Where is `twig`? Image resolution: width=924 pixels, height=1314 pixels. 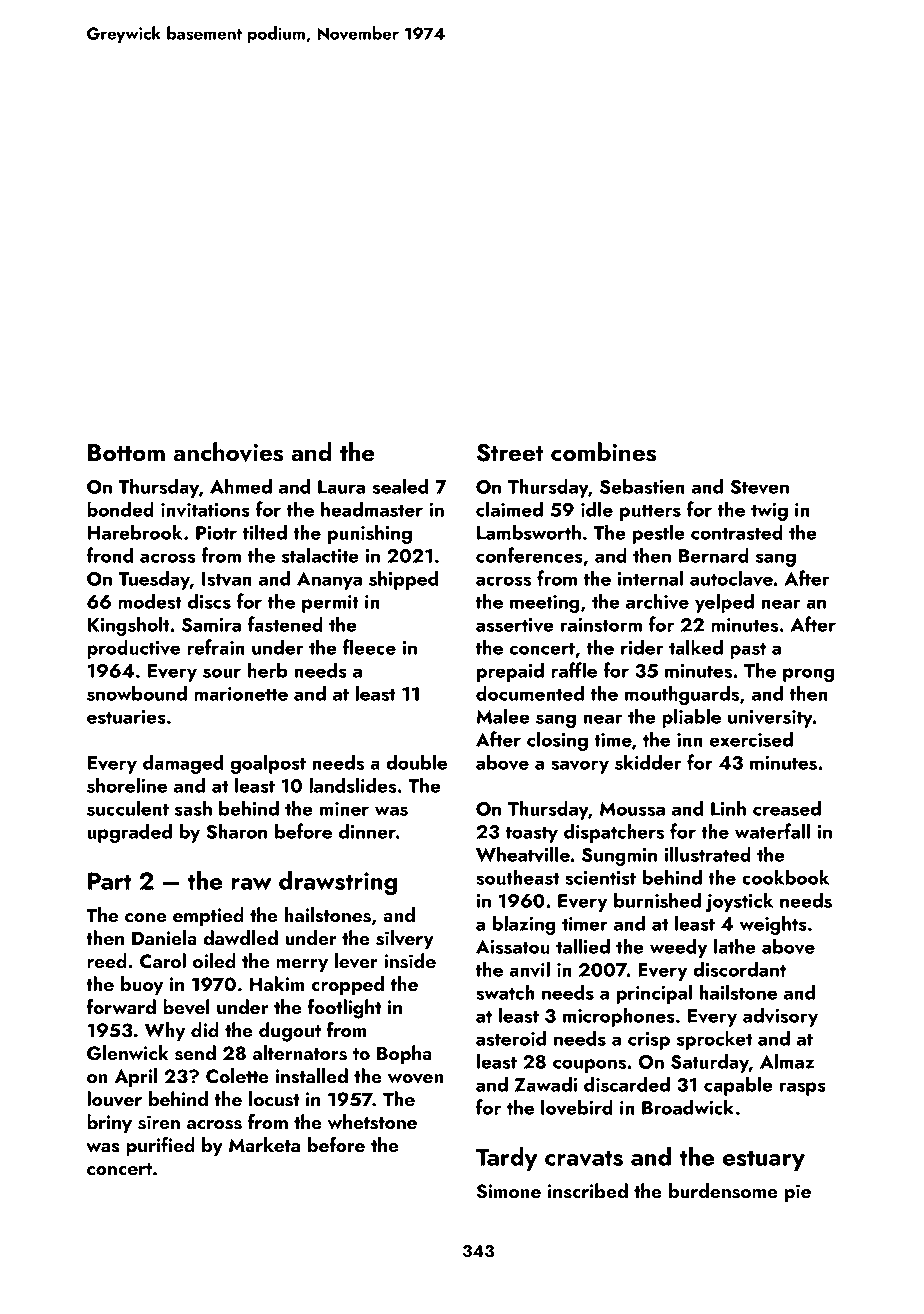 twig is located at coordinates (769, 512).
